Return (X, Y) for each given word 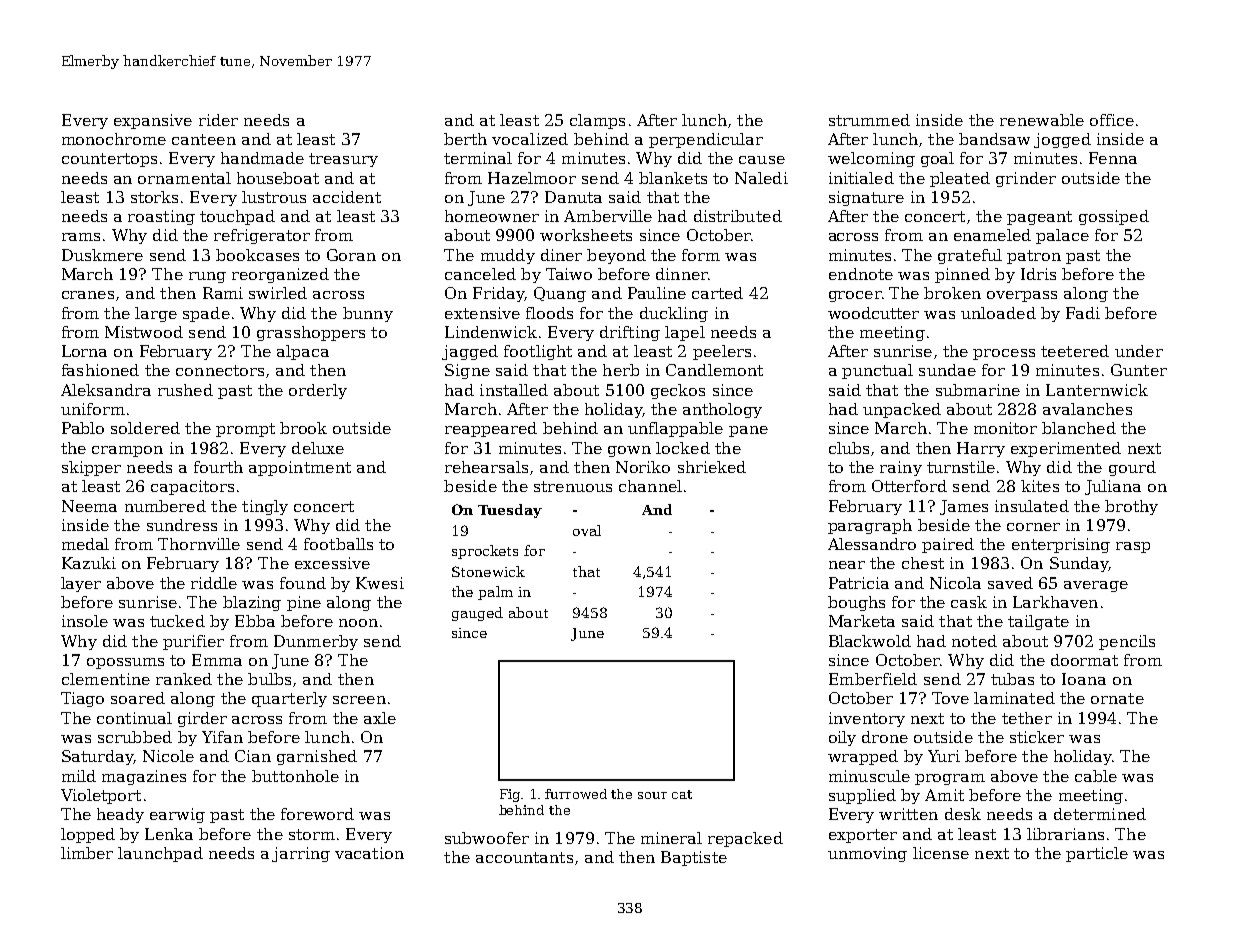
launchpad (160, 854)
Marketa (862, 621)
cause (762, 160)
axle (380, 718)
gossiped (1114, 217)
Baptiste (694, 858)
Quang (560, 294)
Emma (217, 660)
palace (1062, 236)
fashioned (100, 370)
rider (218, 120)
